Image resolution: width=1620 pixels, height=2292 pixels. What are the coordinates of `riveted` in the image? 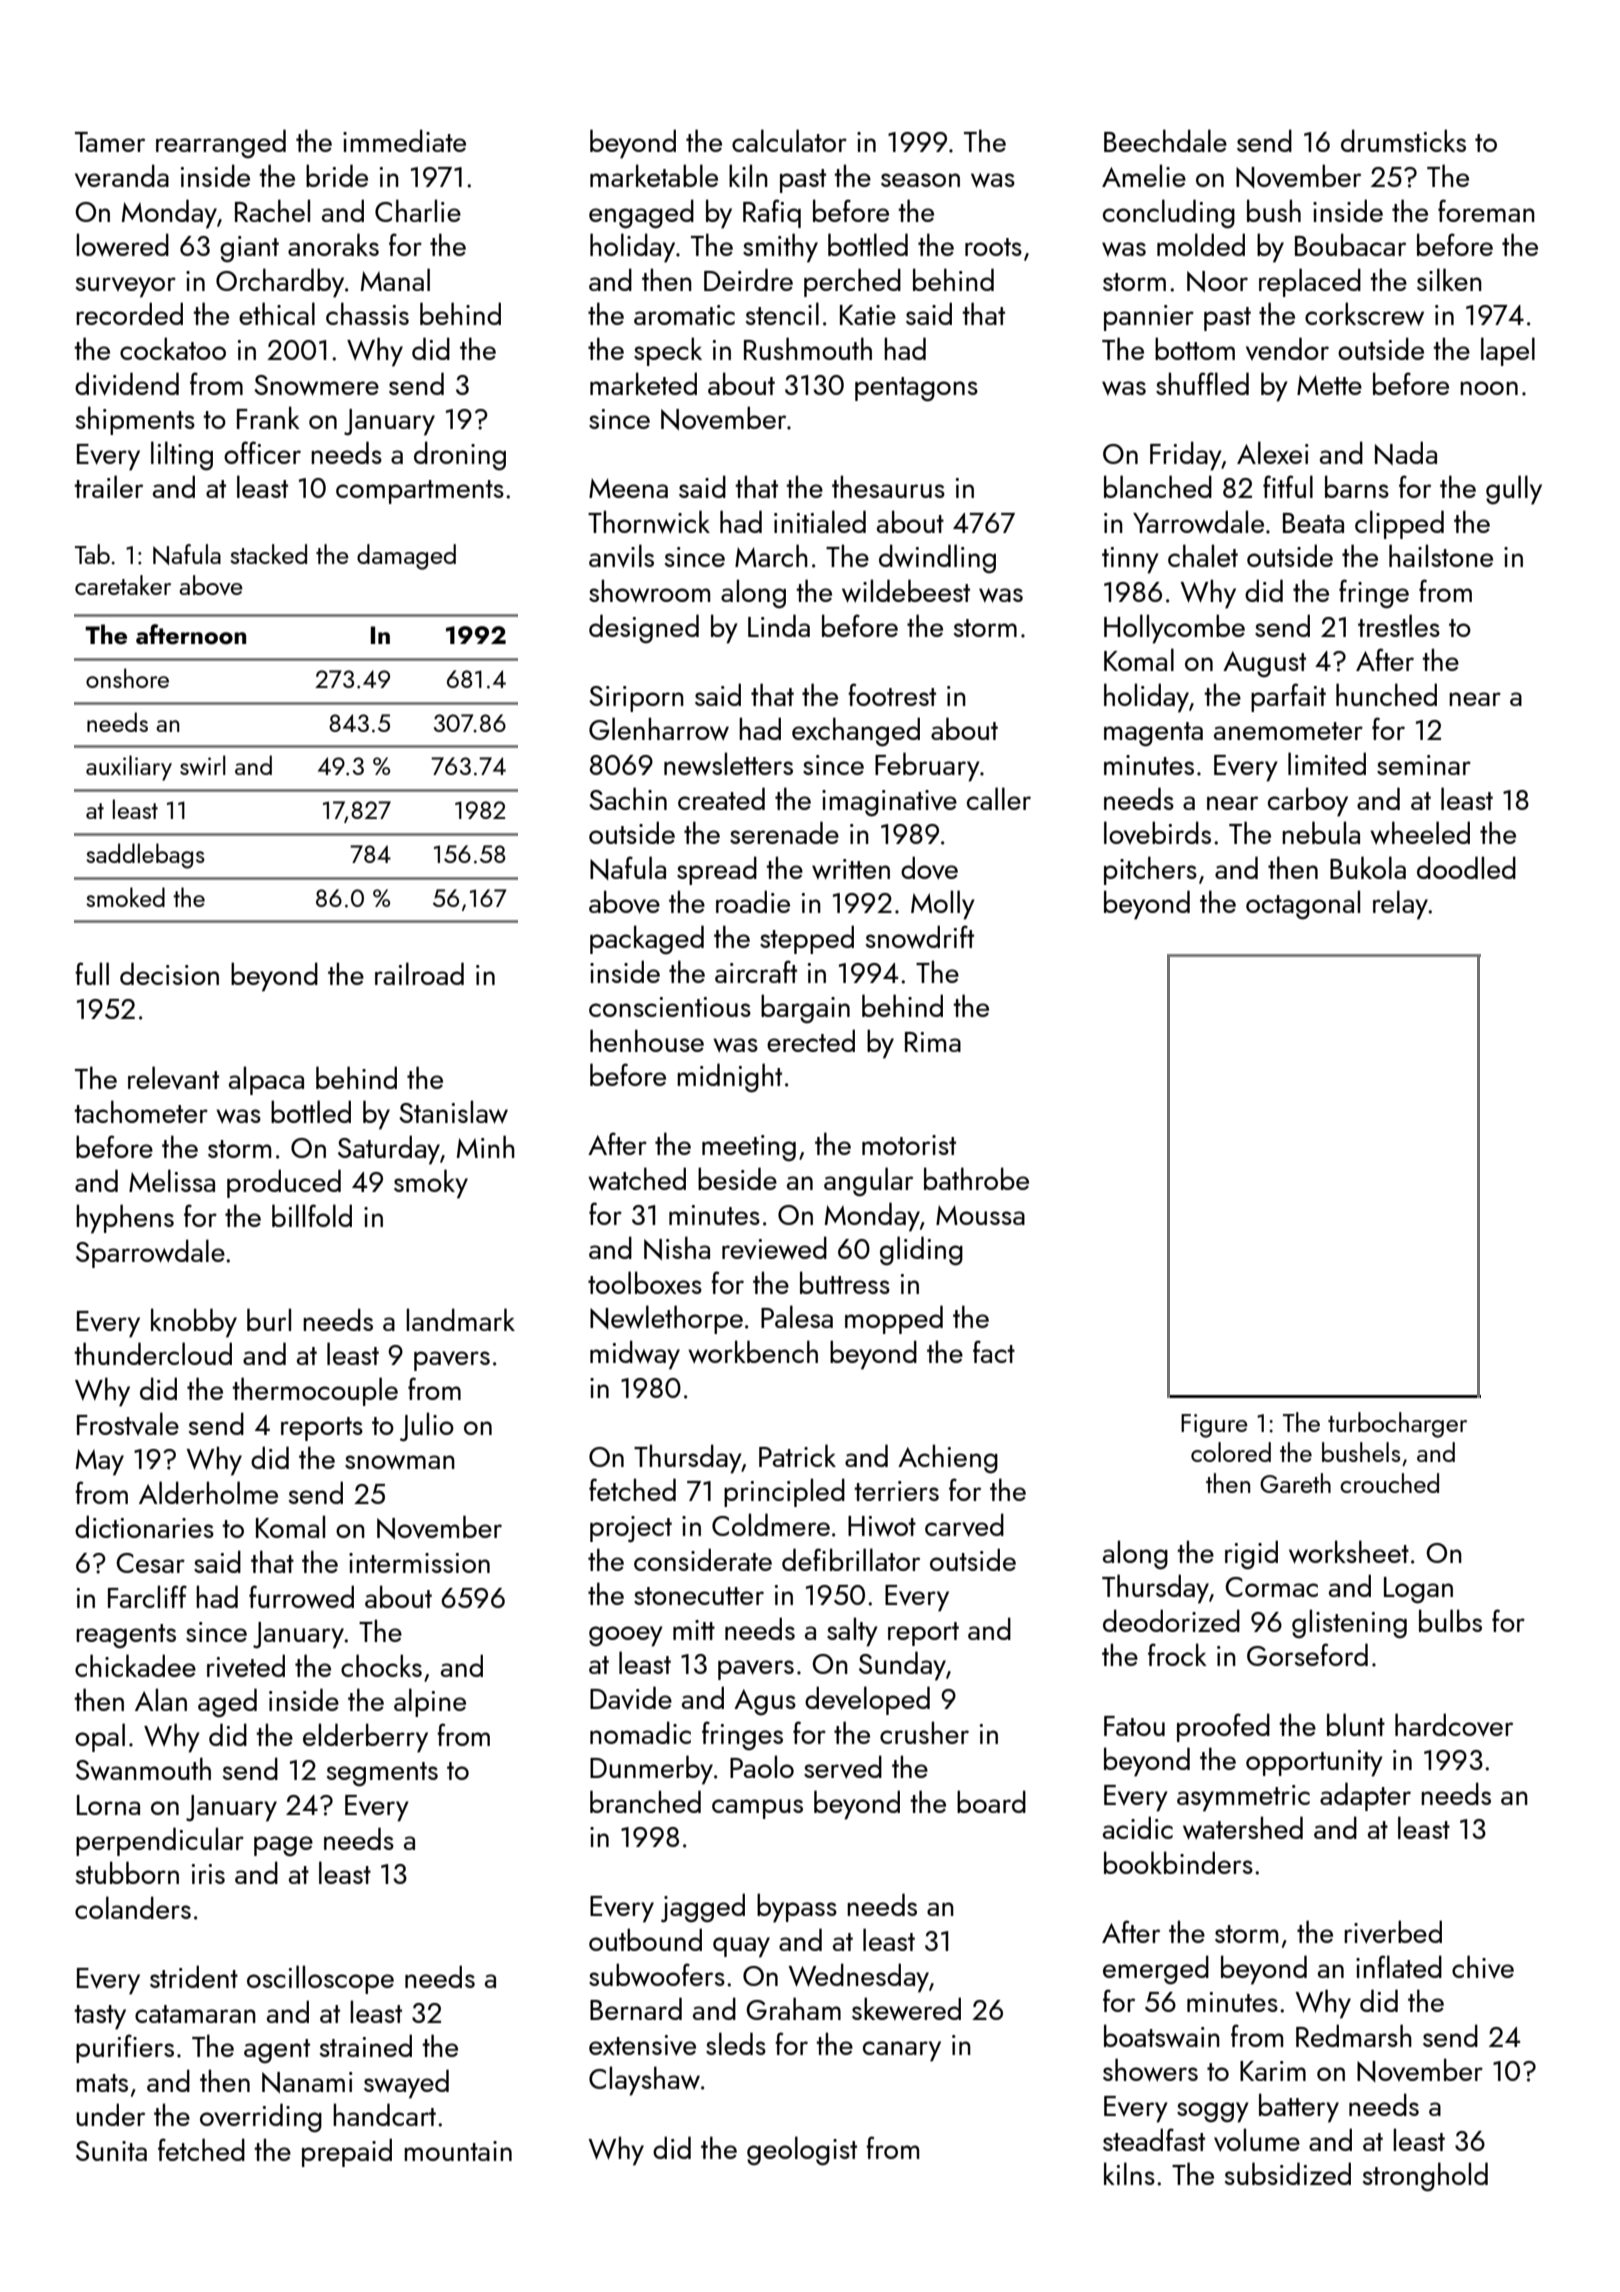 It's located at (246, 1666).
